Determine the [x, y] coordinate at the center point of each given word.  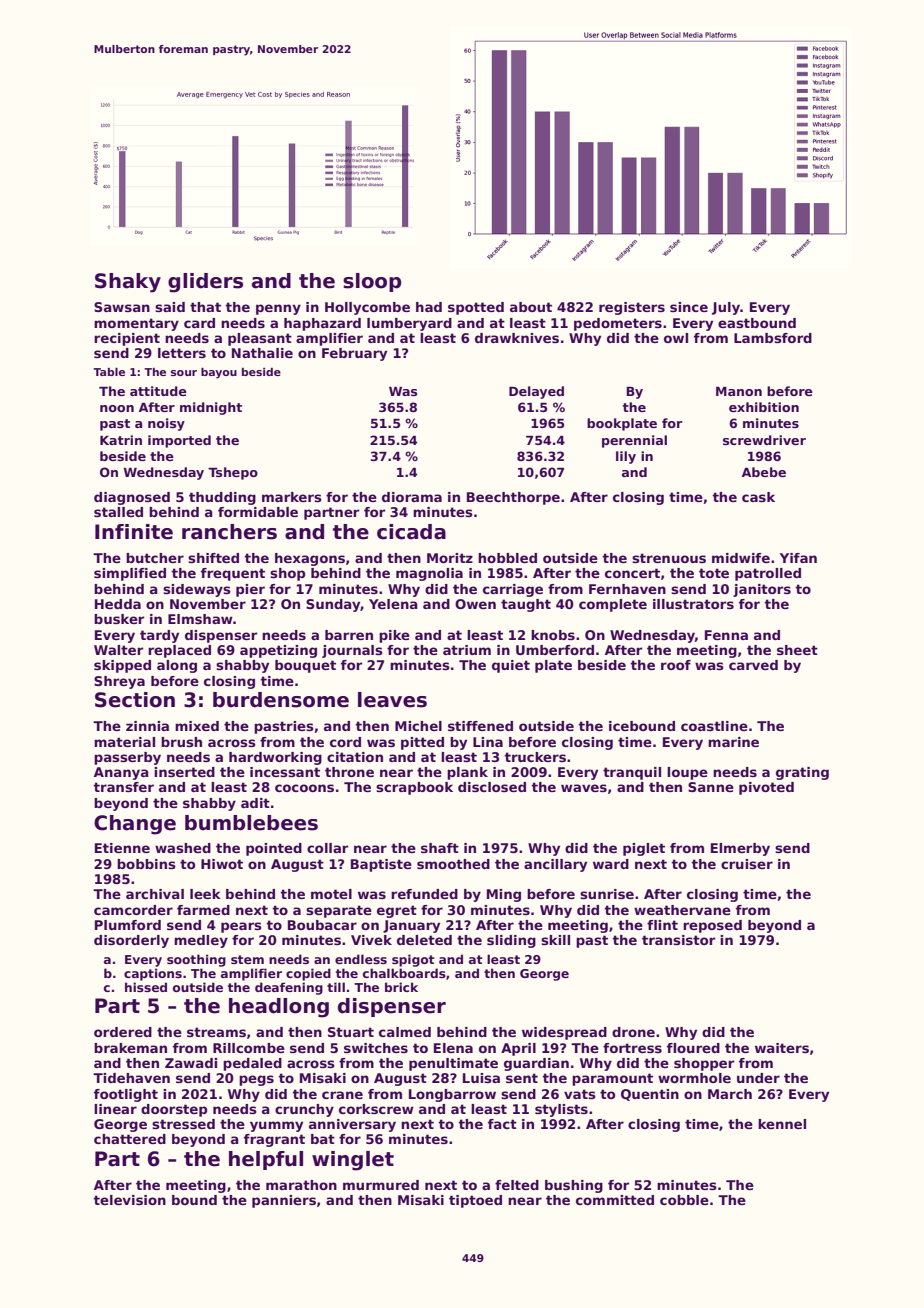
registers [632, 308]
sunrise [607, 894]
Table [109, 372]
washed [183, 848]
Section [135, 700]
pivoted [766, 788]
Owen [475, 604]
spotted [476, 308]
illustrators [693, 604]
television [129, 1200]
